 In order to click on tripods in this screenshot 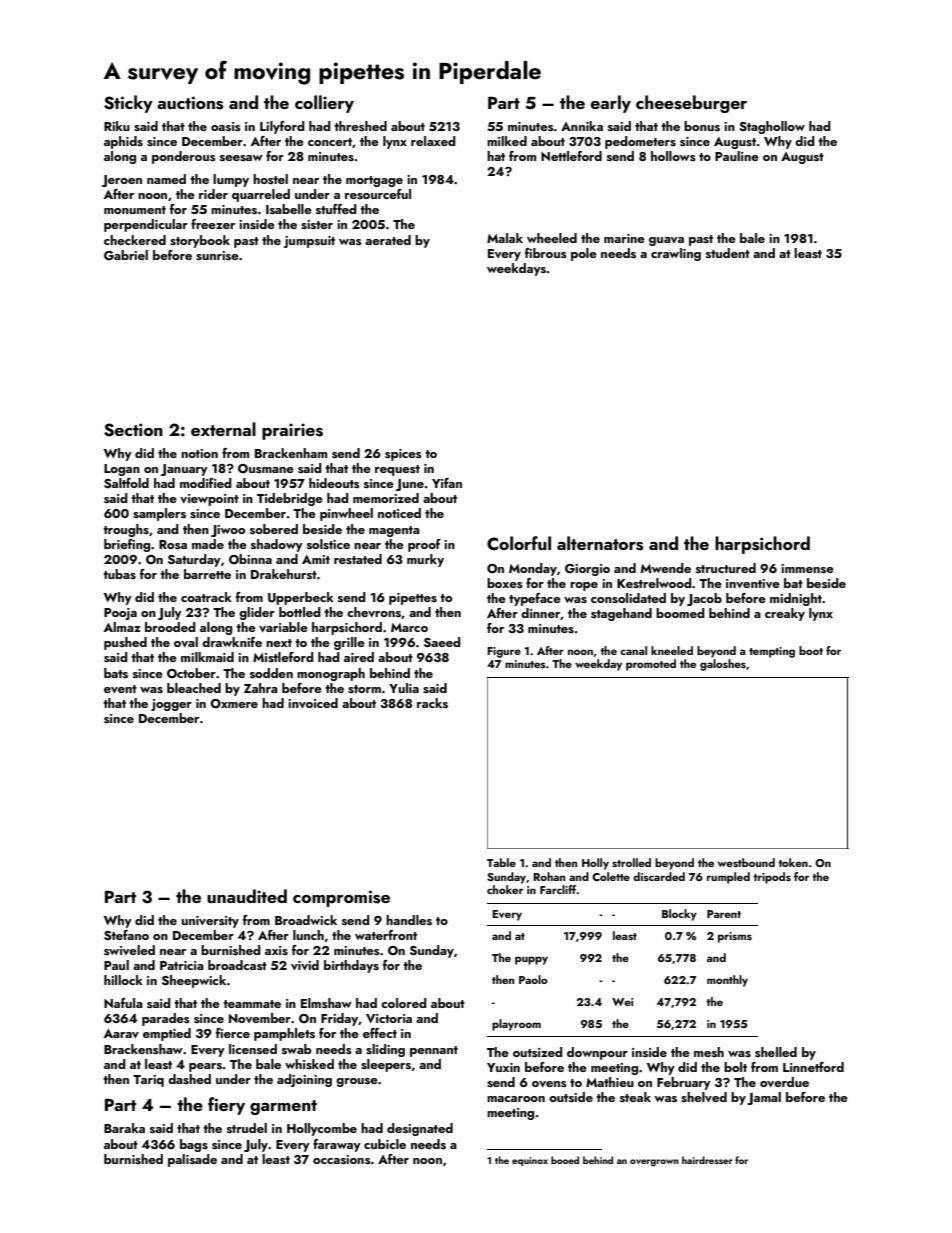, I will do `click(772, 878)`.
